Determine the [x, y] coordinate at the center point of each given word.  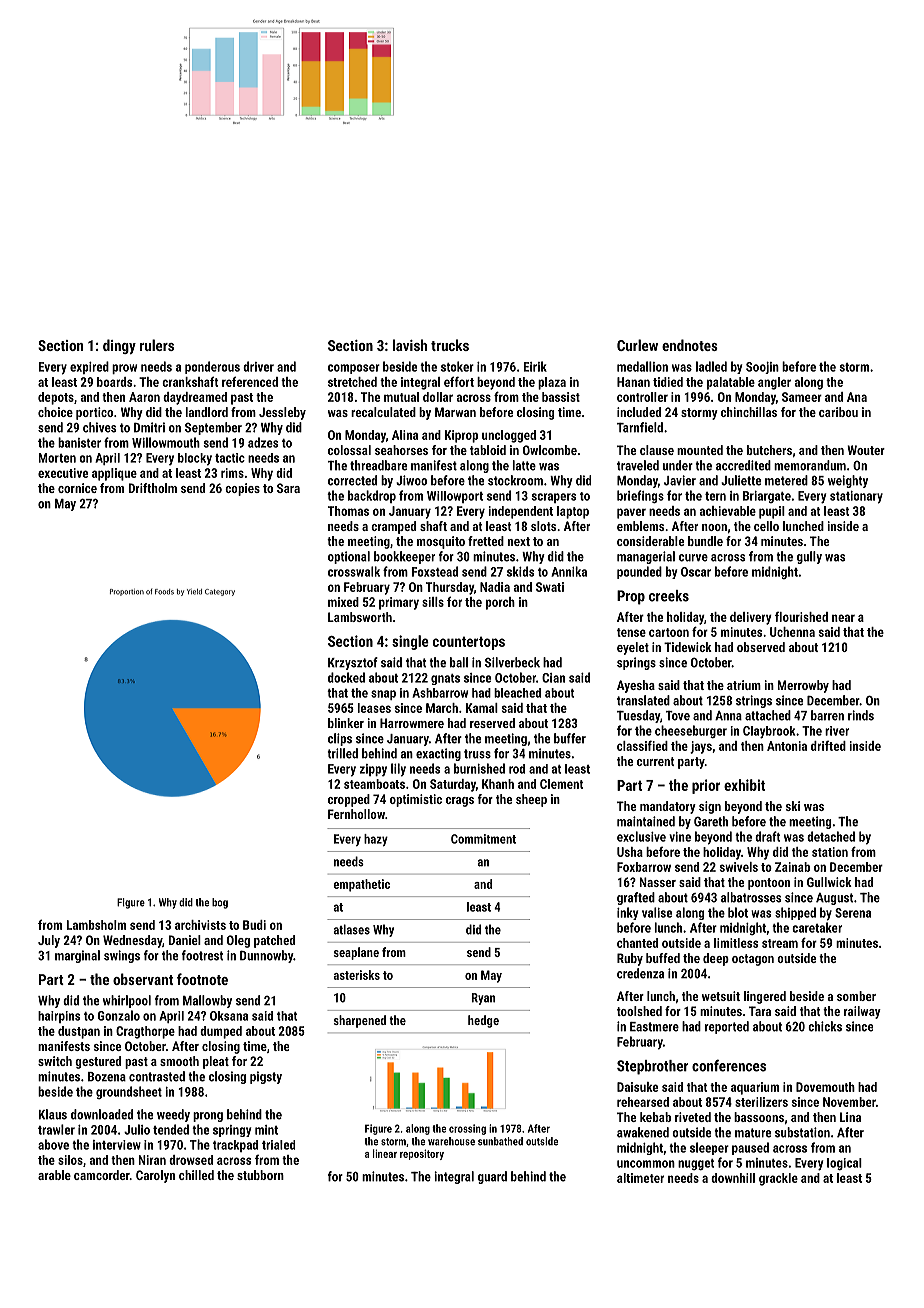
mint [266, 1130]
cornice [77, 488]
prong [208, 1117]
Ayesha [636, 686]
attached [768, 715]
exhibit [744, 785]
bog [220, 903]
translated [643, 700]
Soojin [762, 368]
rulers [157, 345]
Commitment [483, 839]
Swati [550, 587]
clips [340, 739]
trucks [450, 345]
